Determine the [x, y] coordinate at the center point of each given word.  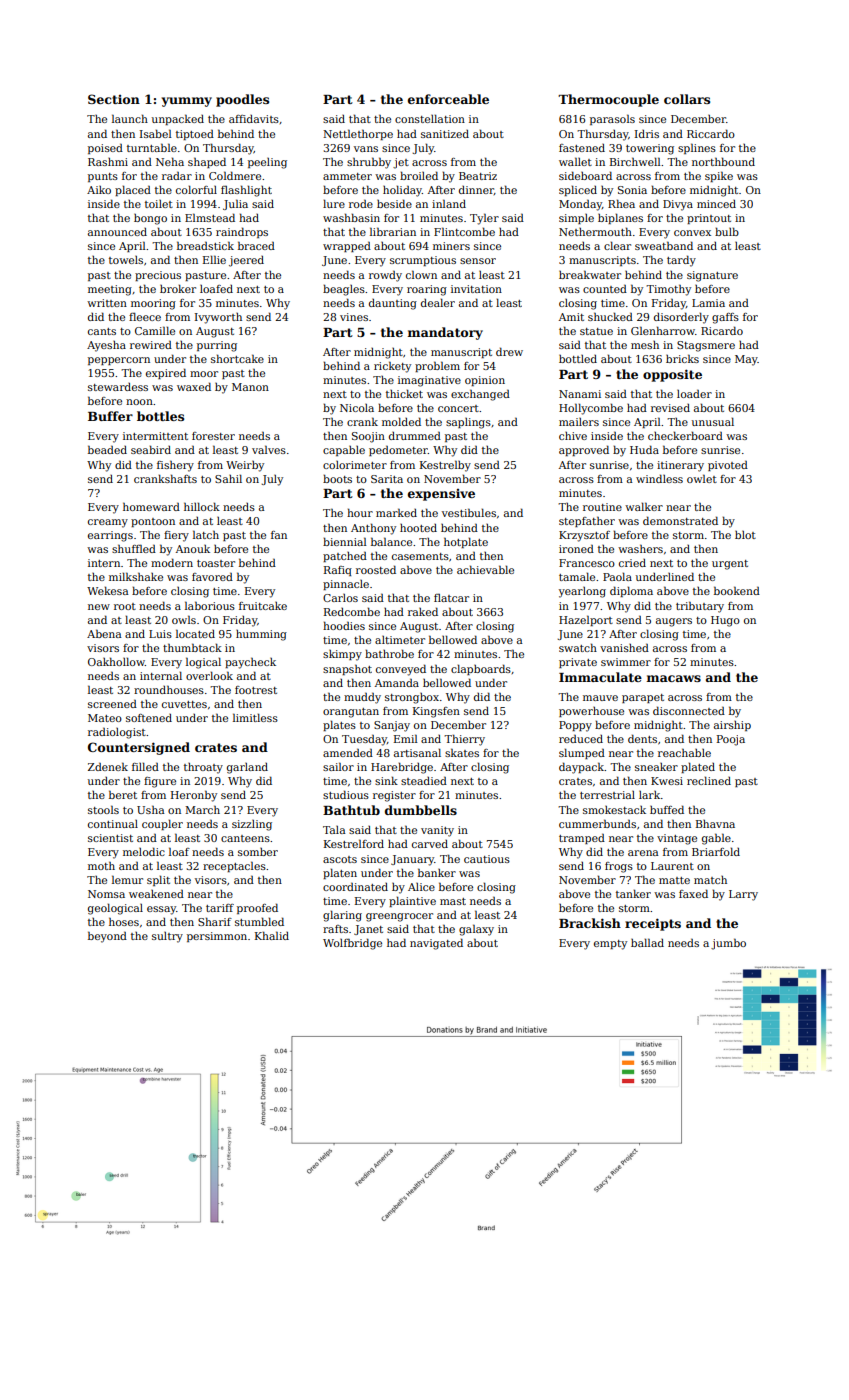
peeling [267, 163]
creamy [108, 523]
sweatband [664, 245]
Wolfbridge [352, 944]
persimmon [217, 937]
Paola [617, 576]
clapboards [481, 669]
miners [451, 246]
